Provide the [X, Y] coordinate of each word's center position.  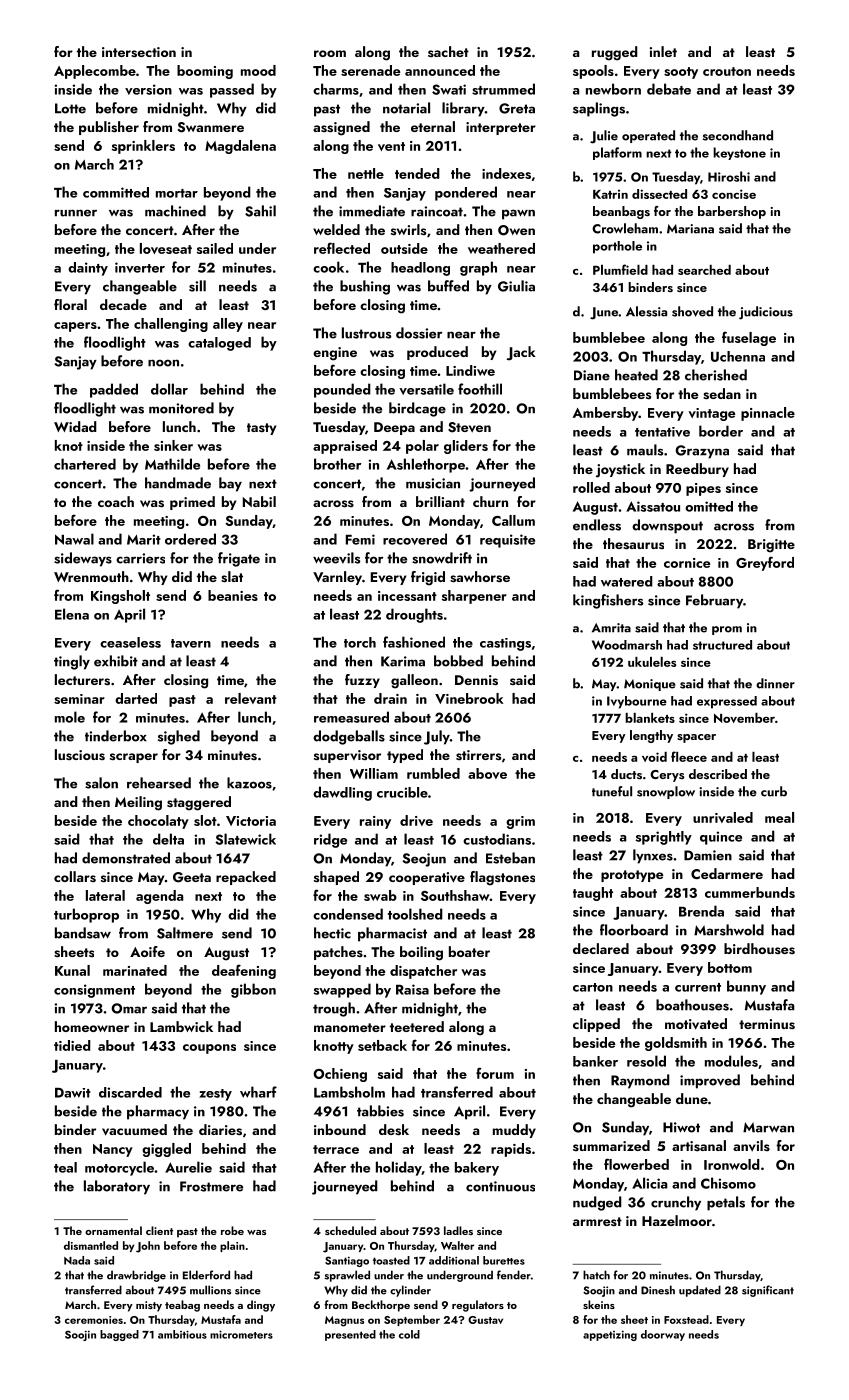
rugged [615, 53]
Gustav [485, 1320]
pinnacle [768, 414]
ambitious [182, 1334]
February [714, 601]
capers [75, 327]
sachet [448, 51]
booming [205, 72]
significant [768, 1291]
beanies [233, 595]
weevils [336, 558]
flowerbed [636, 1164]
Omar [129, 1008]
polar [422, 447]
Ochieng [340, 1075]
